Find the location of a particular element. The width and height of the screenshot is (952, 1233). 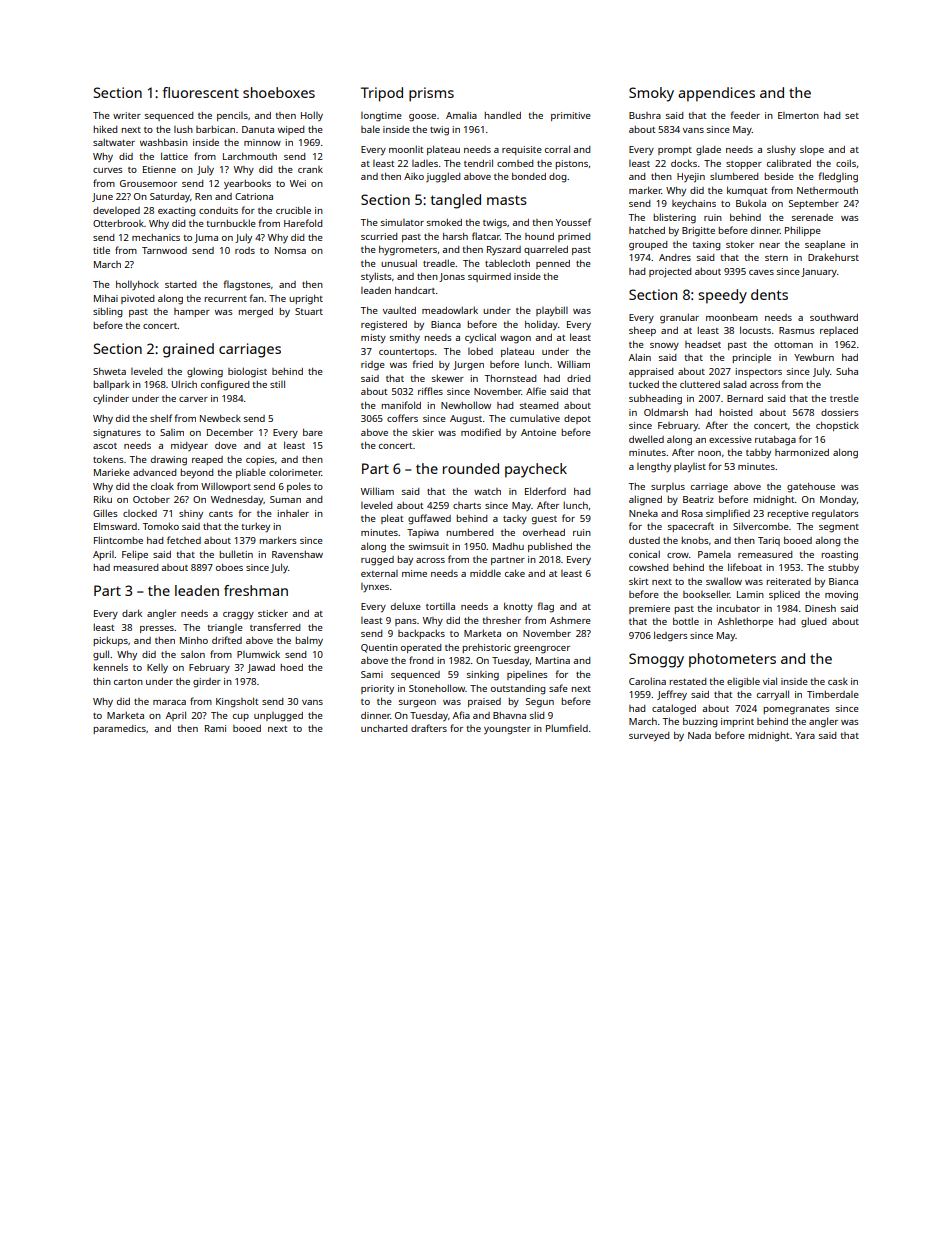

presses is located at coordinates (157, 629).
